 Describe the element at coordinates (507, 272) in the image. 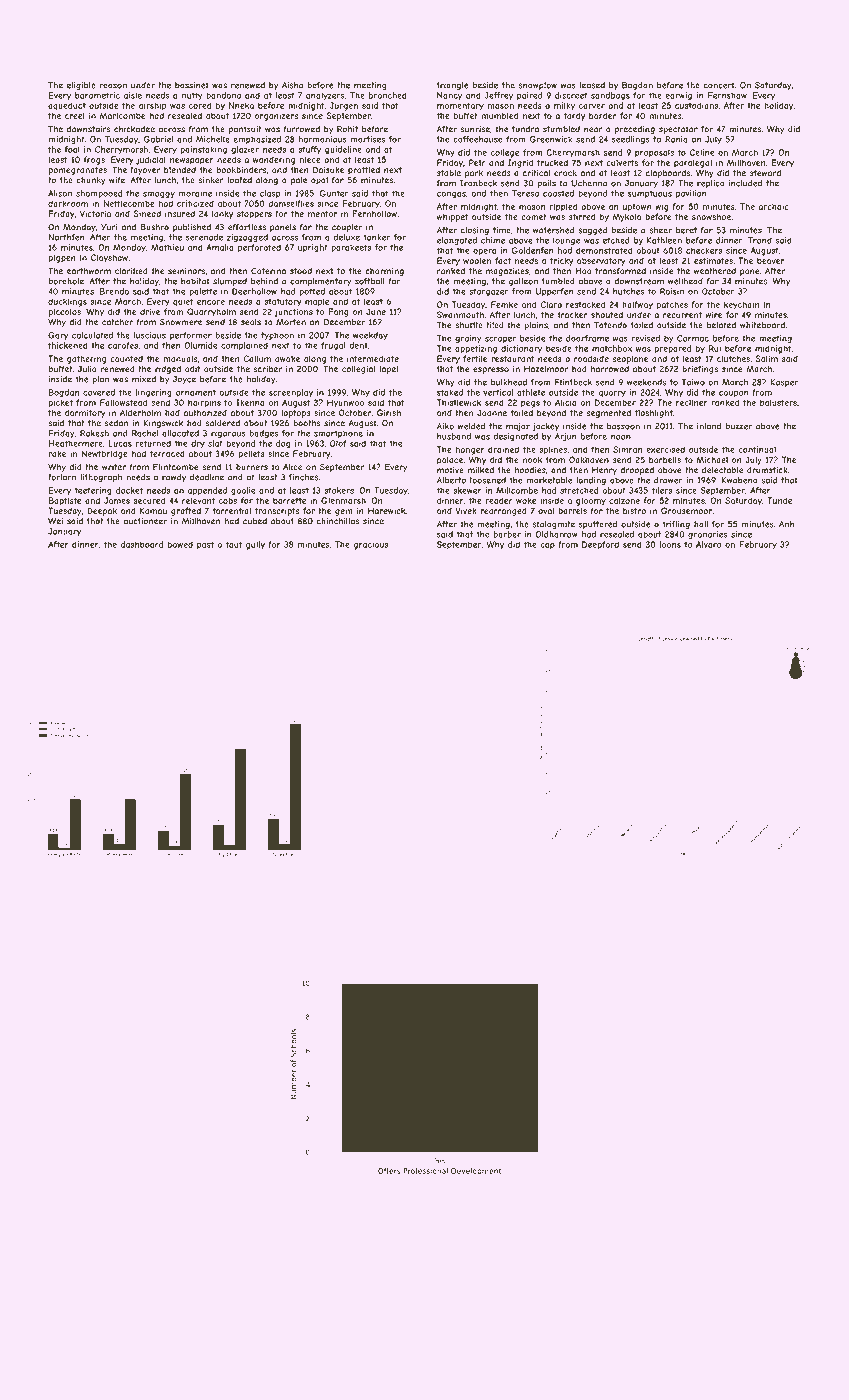

I see `magazines` at that location.
